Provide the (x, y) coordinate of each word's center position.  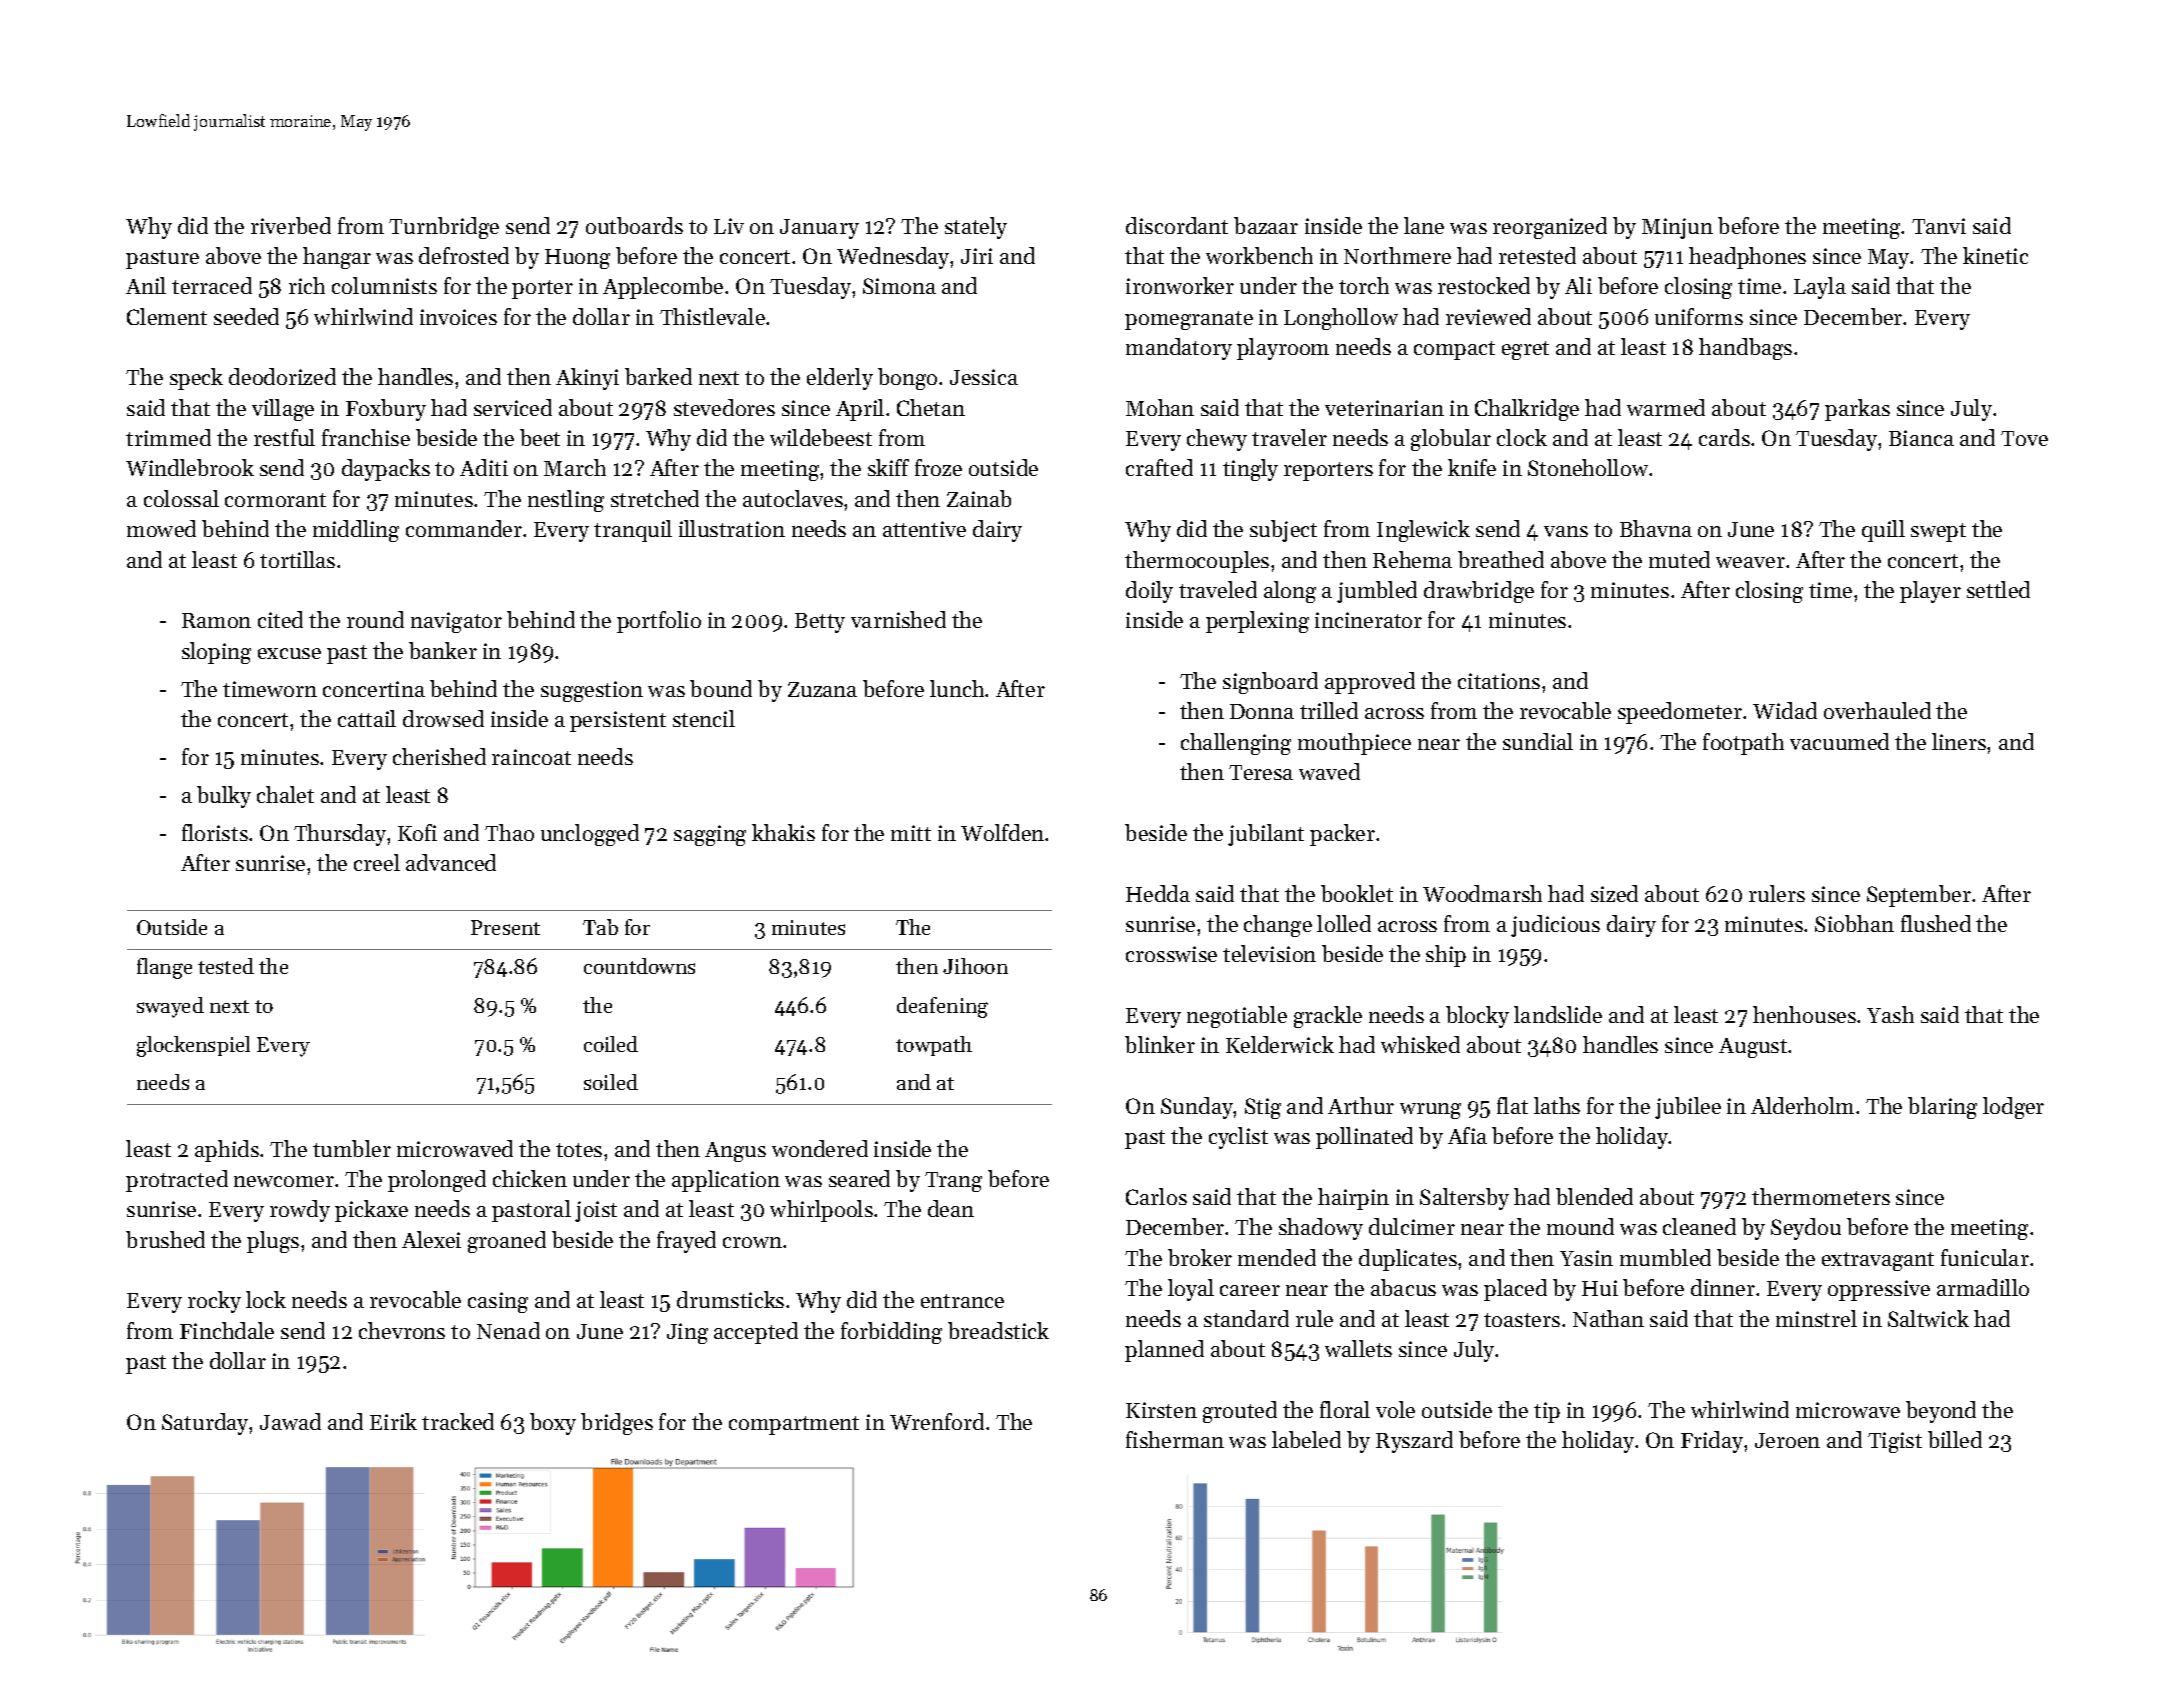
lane (1424, 225)
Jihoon (975, 966)
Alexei (431, 1239)
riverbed (291, 225)
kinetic (1995, 255)
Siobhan (1854, 923)
